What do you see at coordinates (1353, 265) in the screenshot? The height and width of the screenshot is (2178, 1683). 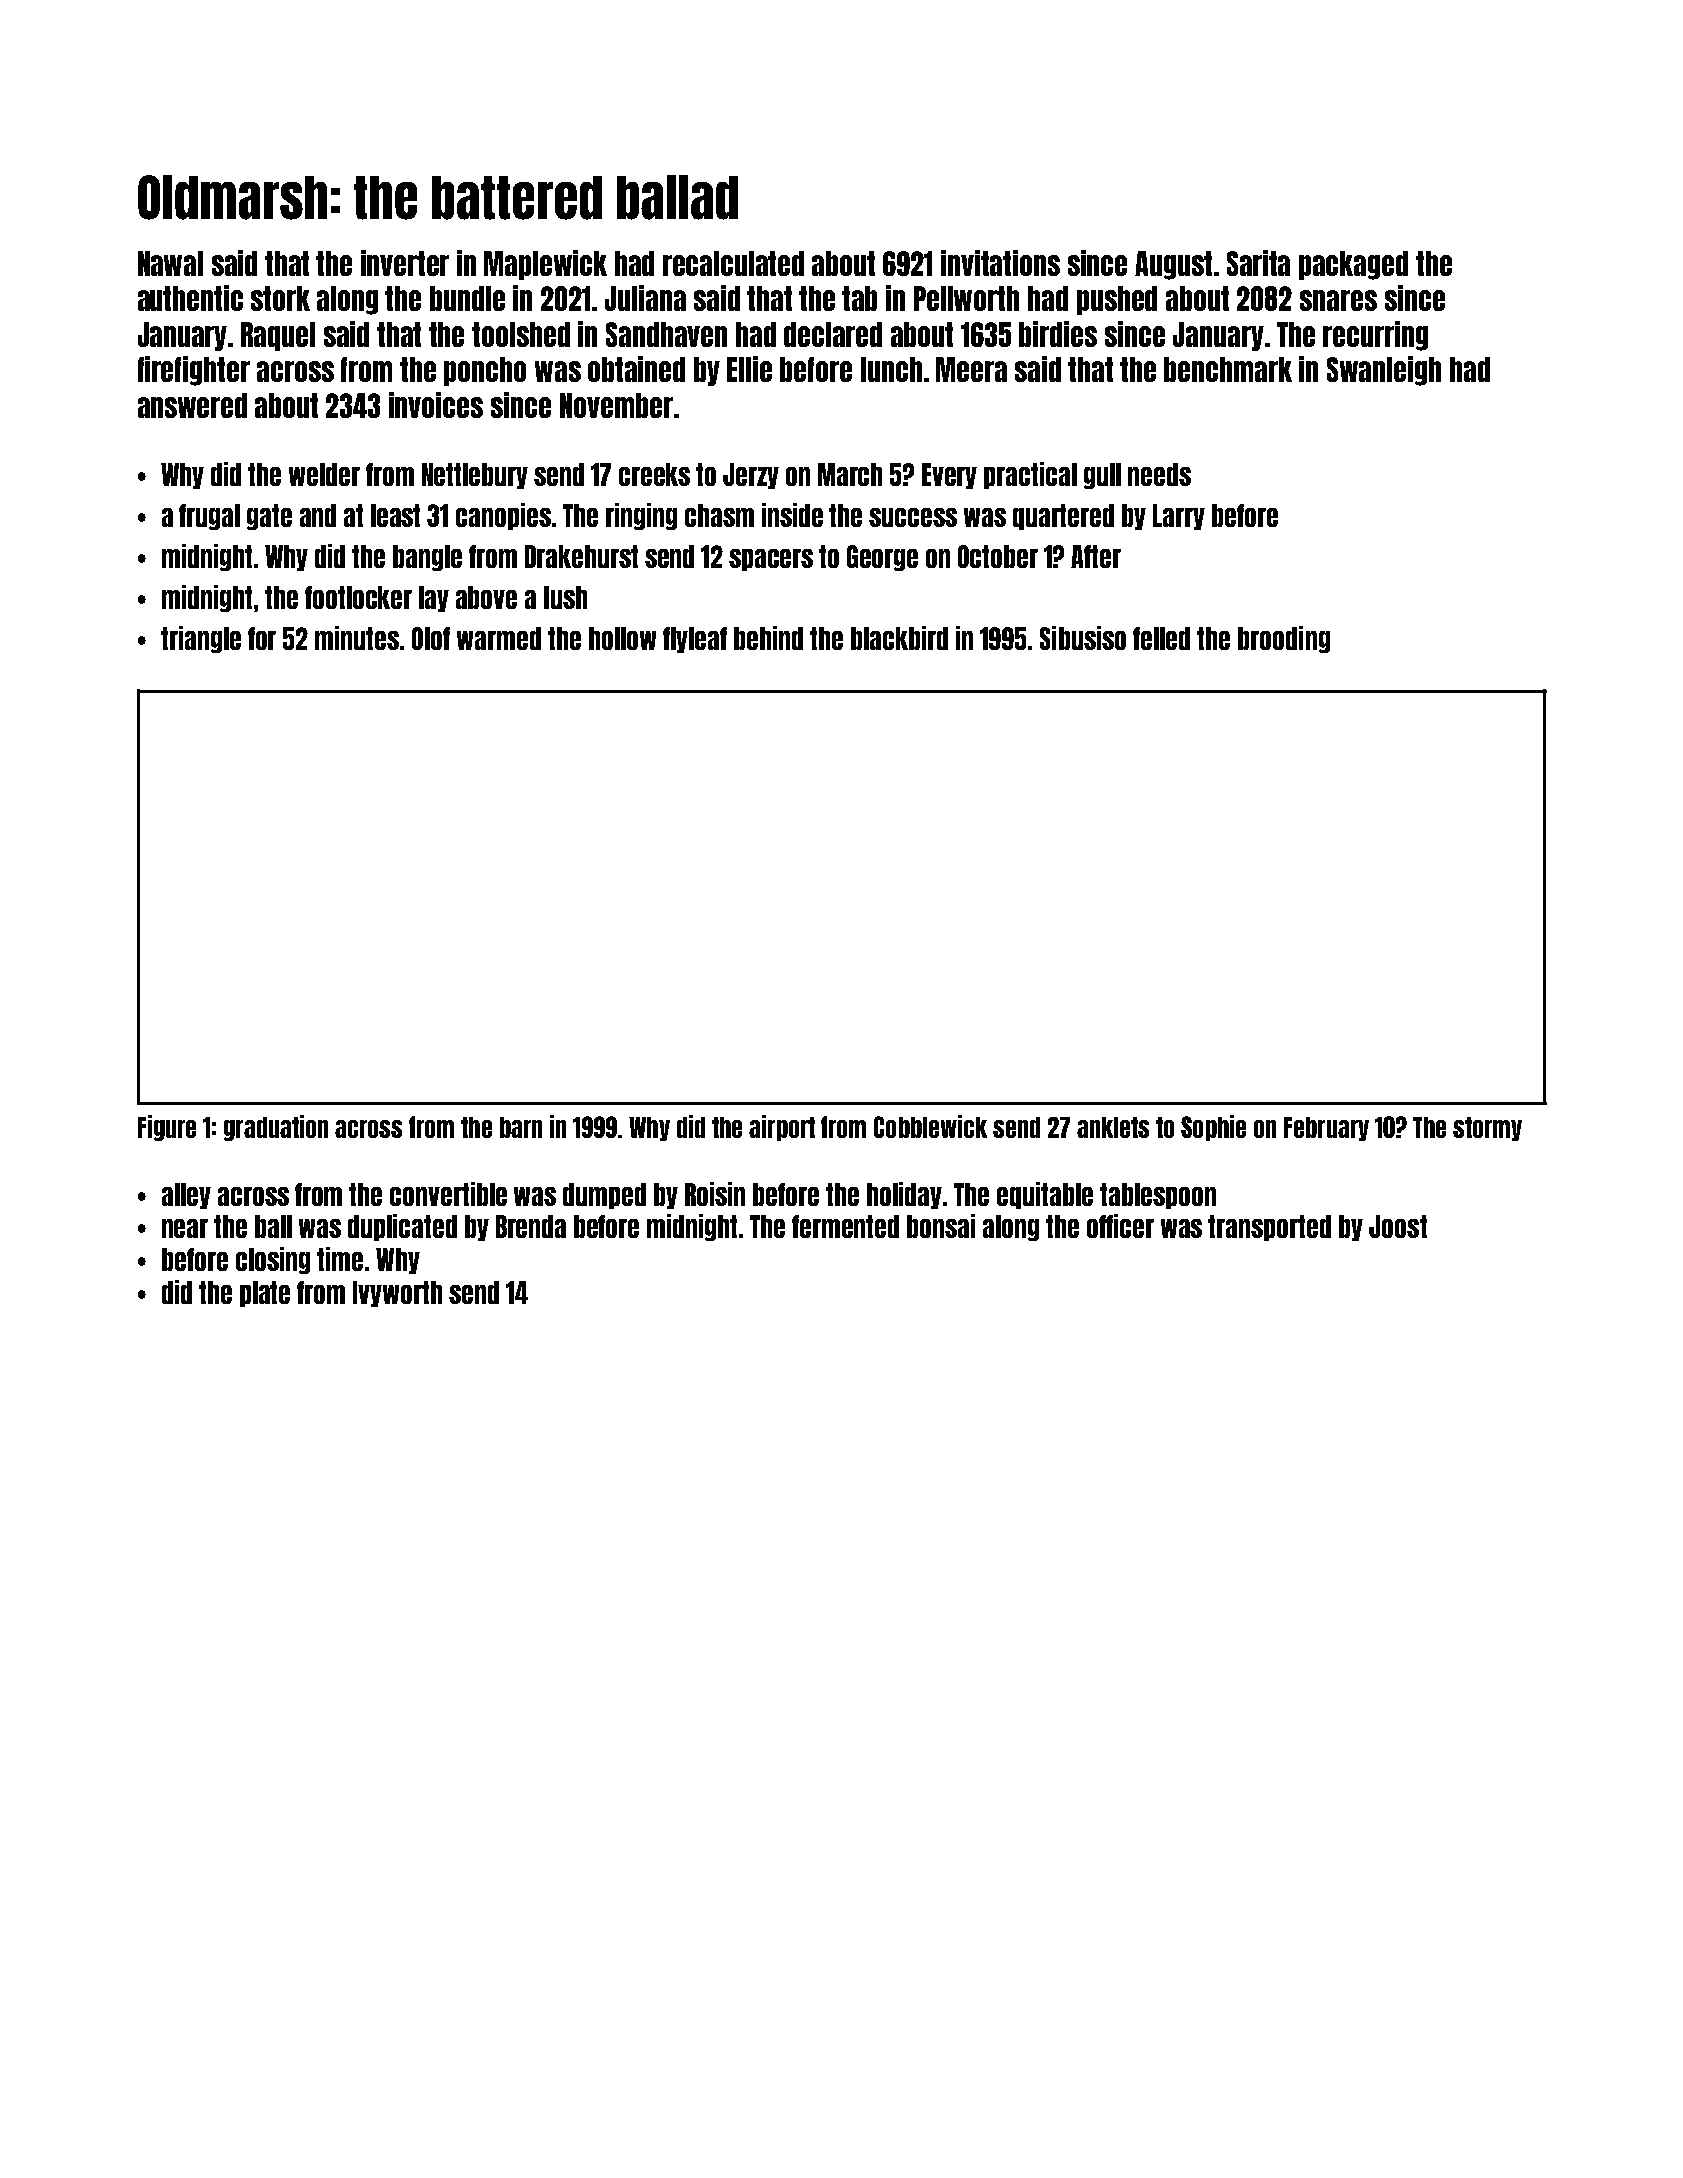 I see `packaged` at bounding box center [1353, 265].
